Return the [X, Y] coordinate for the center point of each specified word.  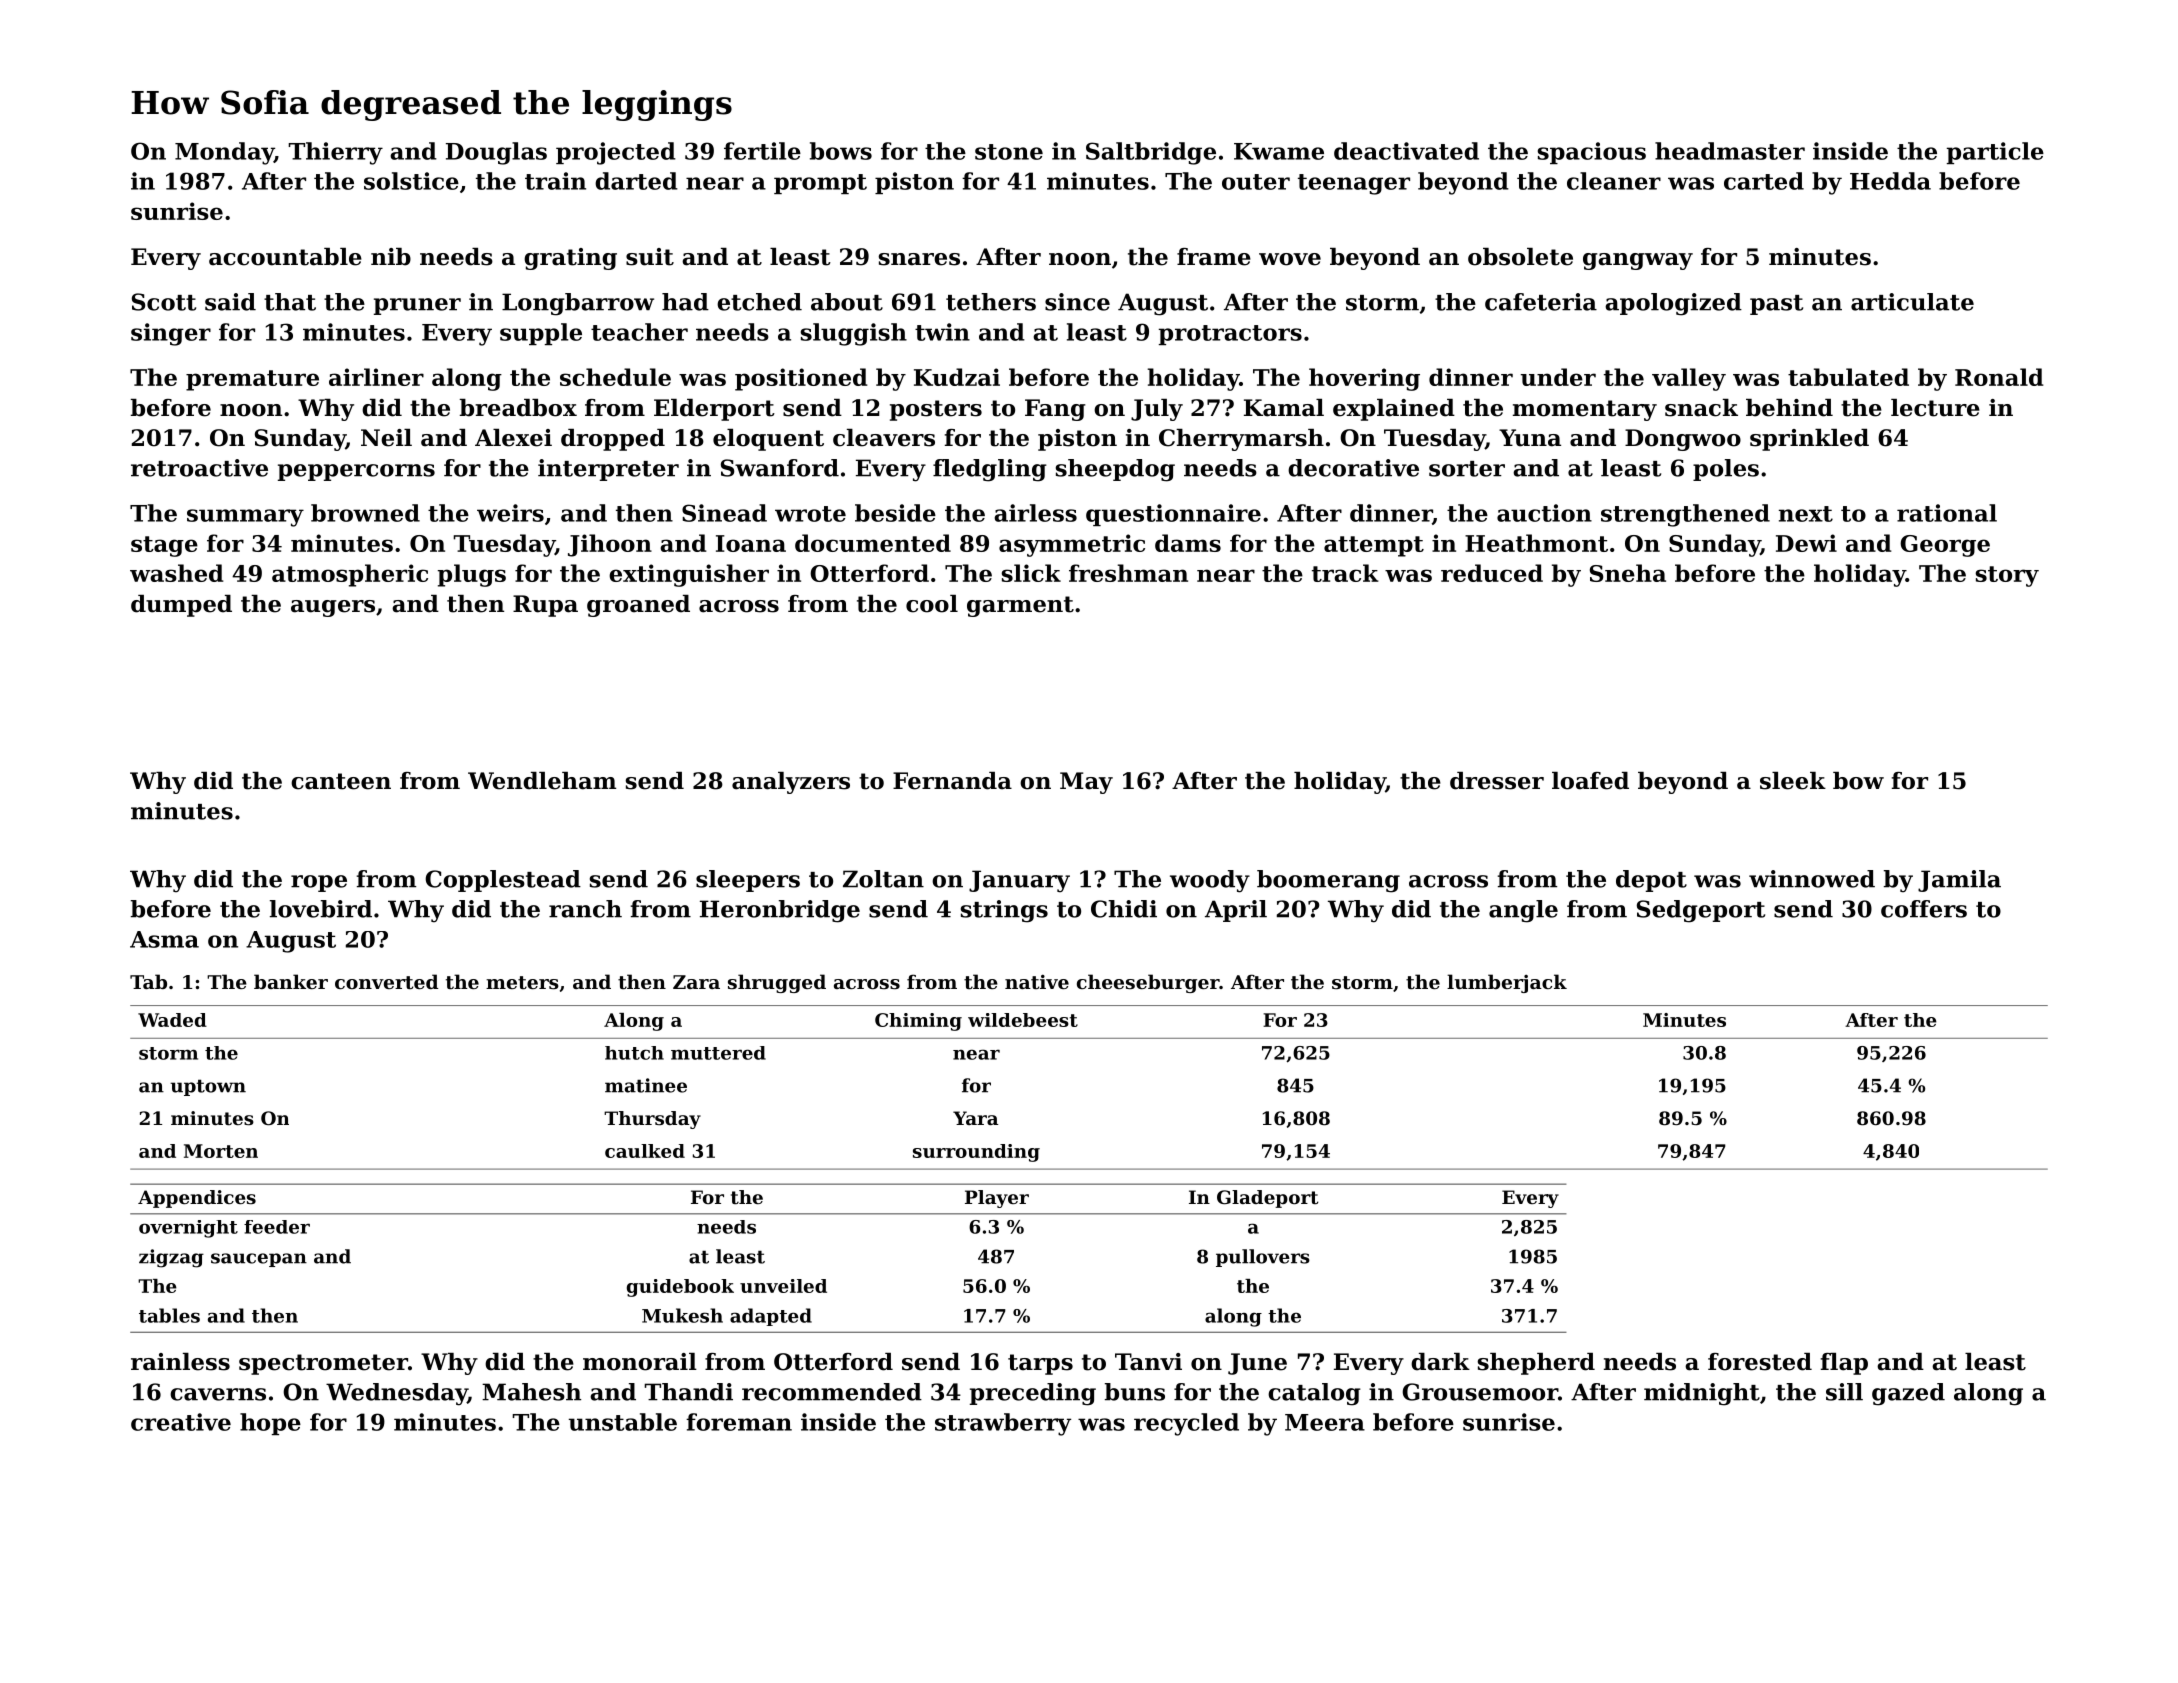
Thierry [335, 153]
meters [522, 983]
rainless [180, 1362]
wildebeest [1023, 1020]
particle [1995, 153]
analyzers [791, 783]
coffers [1924, 909]
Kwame [1279, 151]
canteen [341, 781]
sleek [1793, 781]
